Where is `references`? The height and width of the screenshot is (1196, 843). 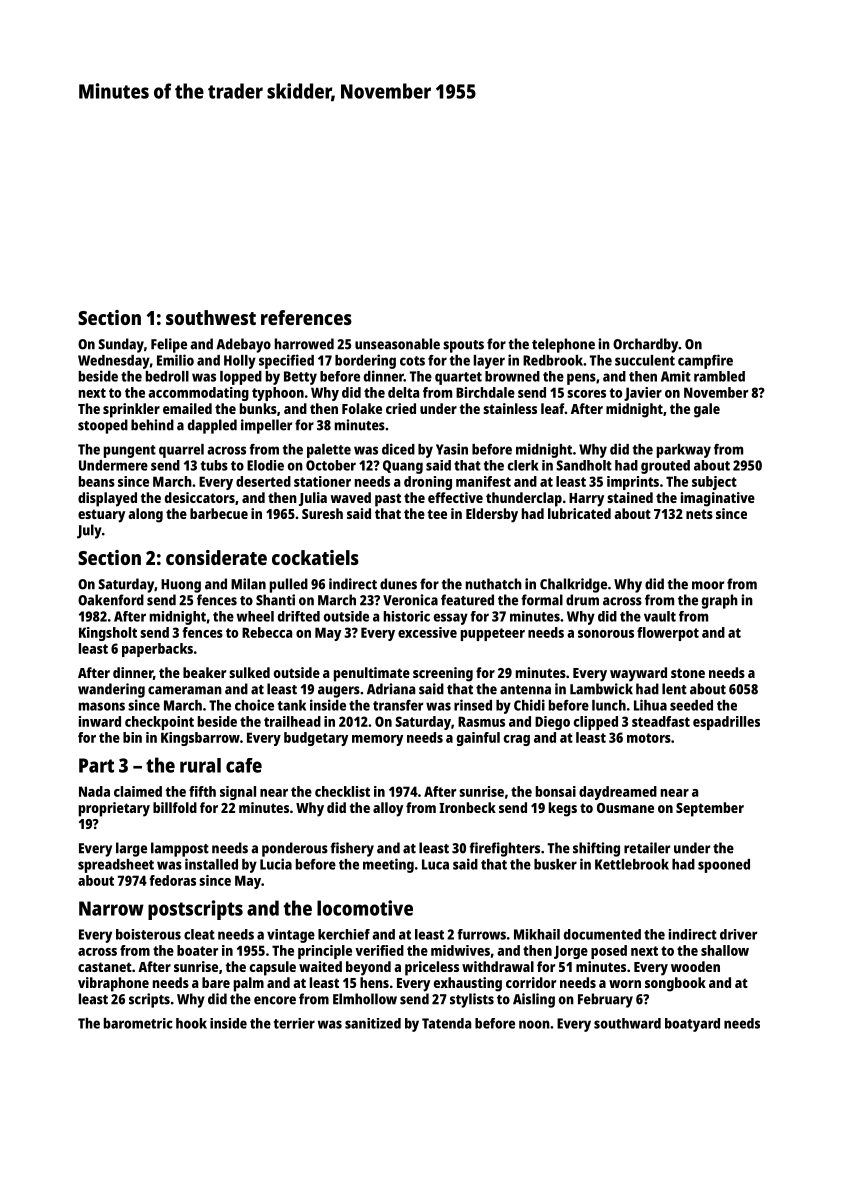 references is located at coordinates (306, 317).
